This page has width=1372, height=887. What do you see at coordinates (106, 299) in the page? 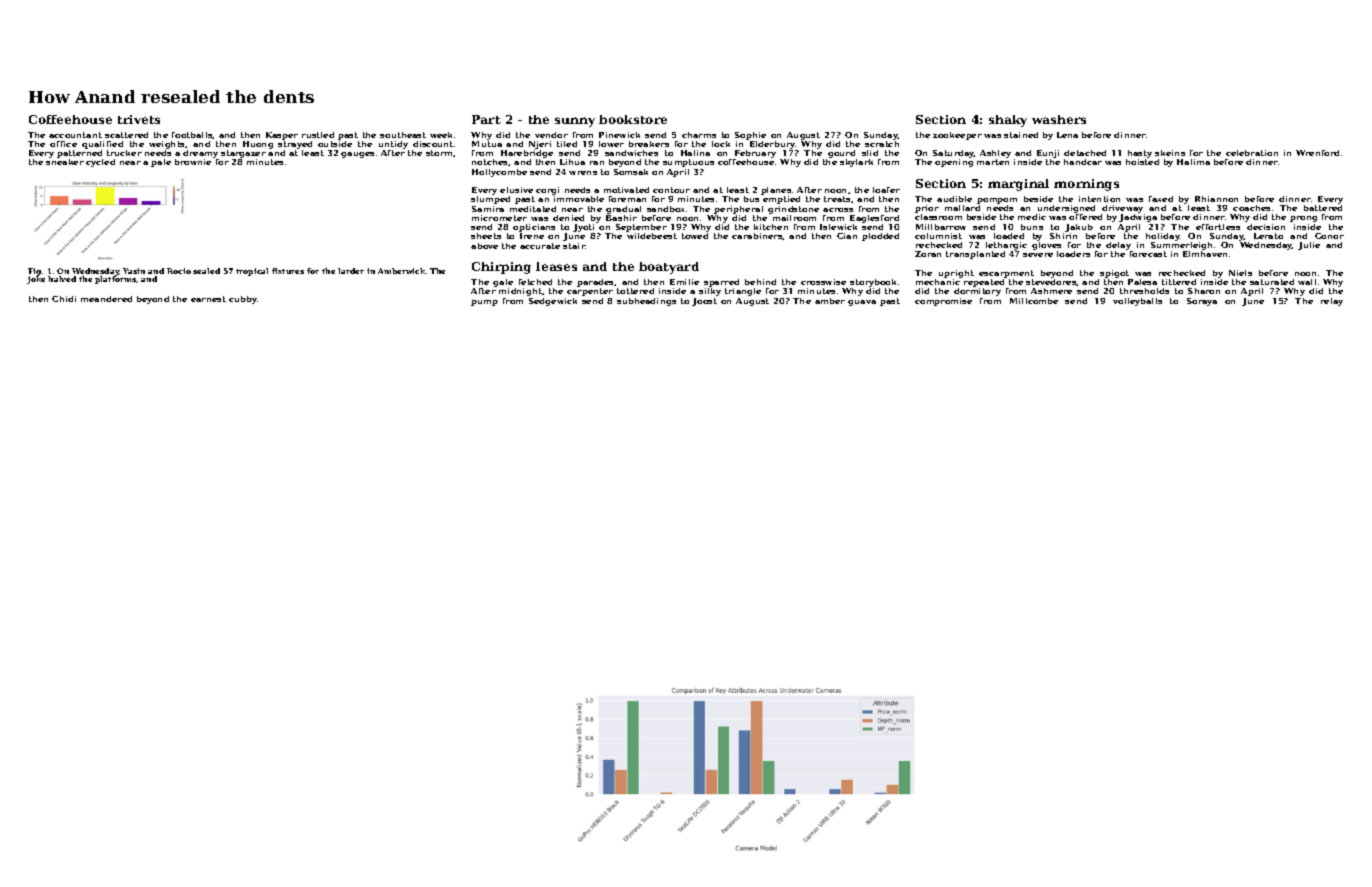
I see `meandered` at bounding box center [106, 299].
